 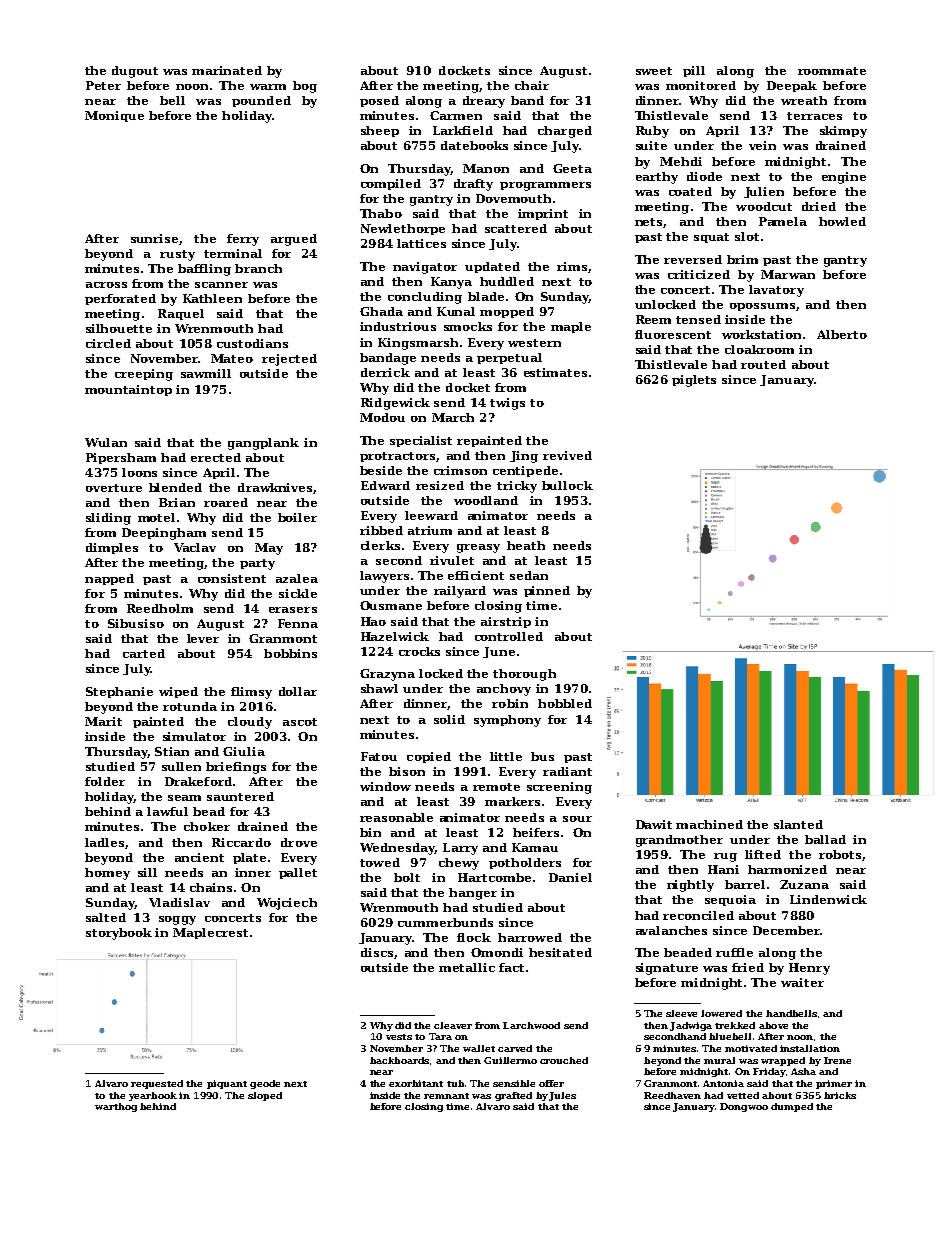 I want to click on twigs, so click(x=507, y=404).
